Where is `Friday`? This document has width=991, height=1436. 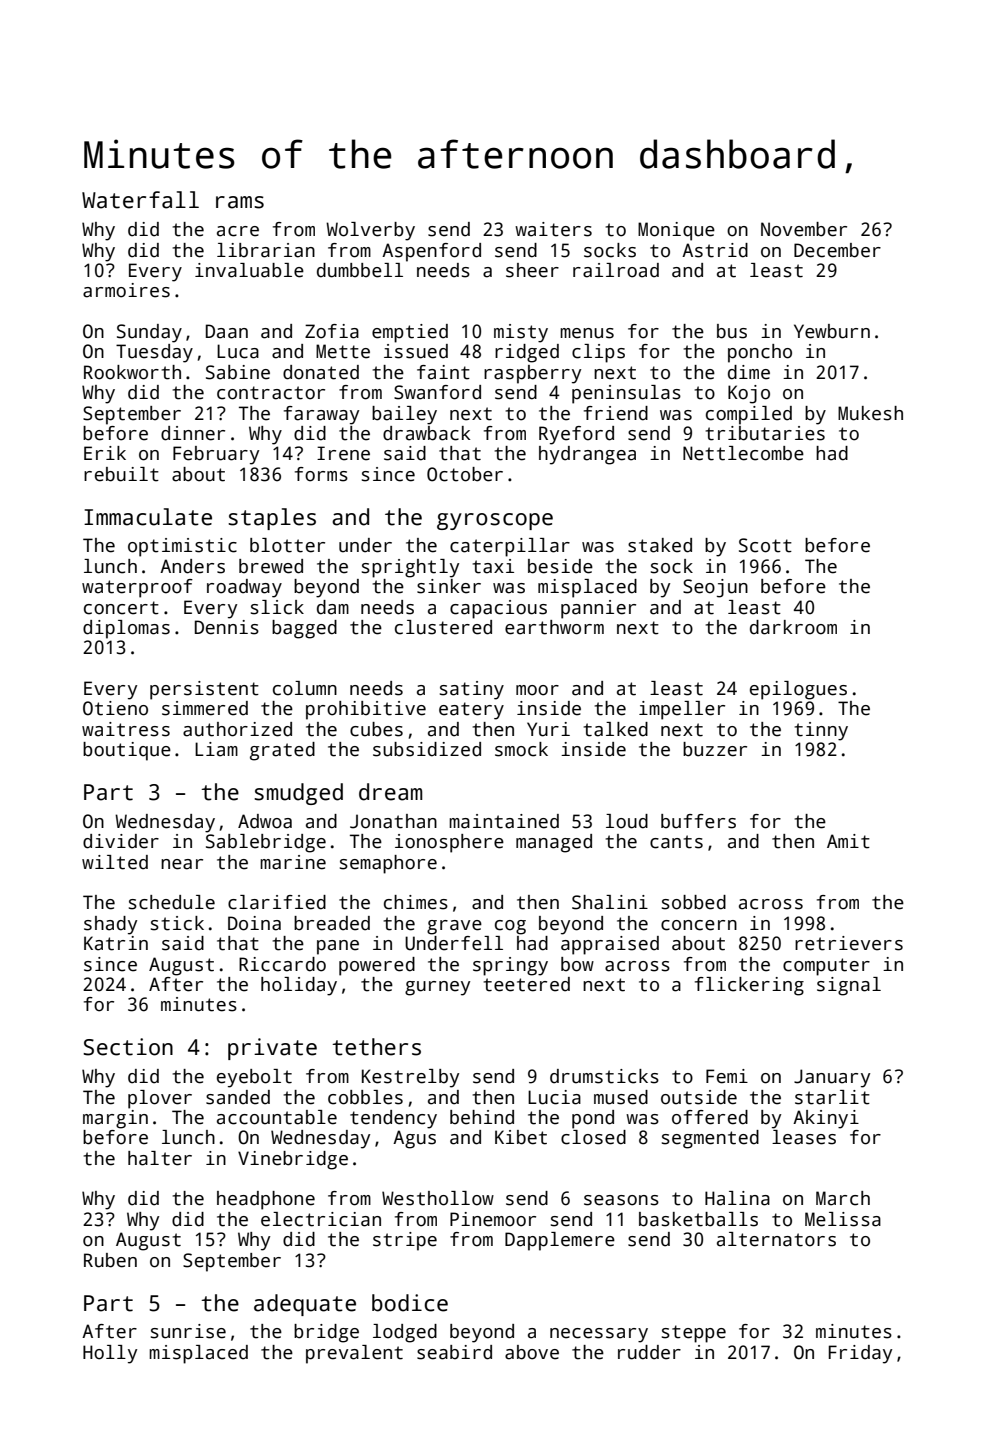 Friday is located at coordinates (860, 1354).
